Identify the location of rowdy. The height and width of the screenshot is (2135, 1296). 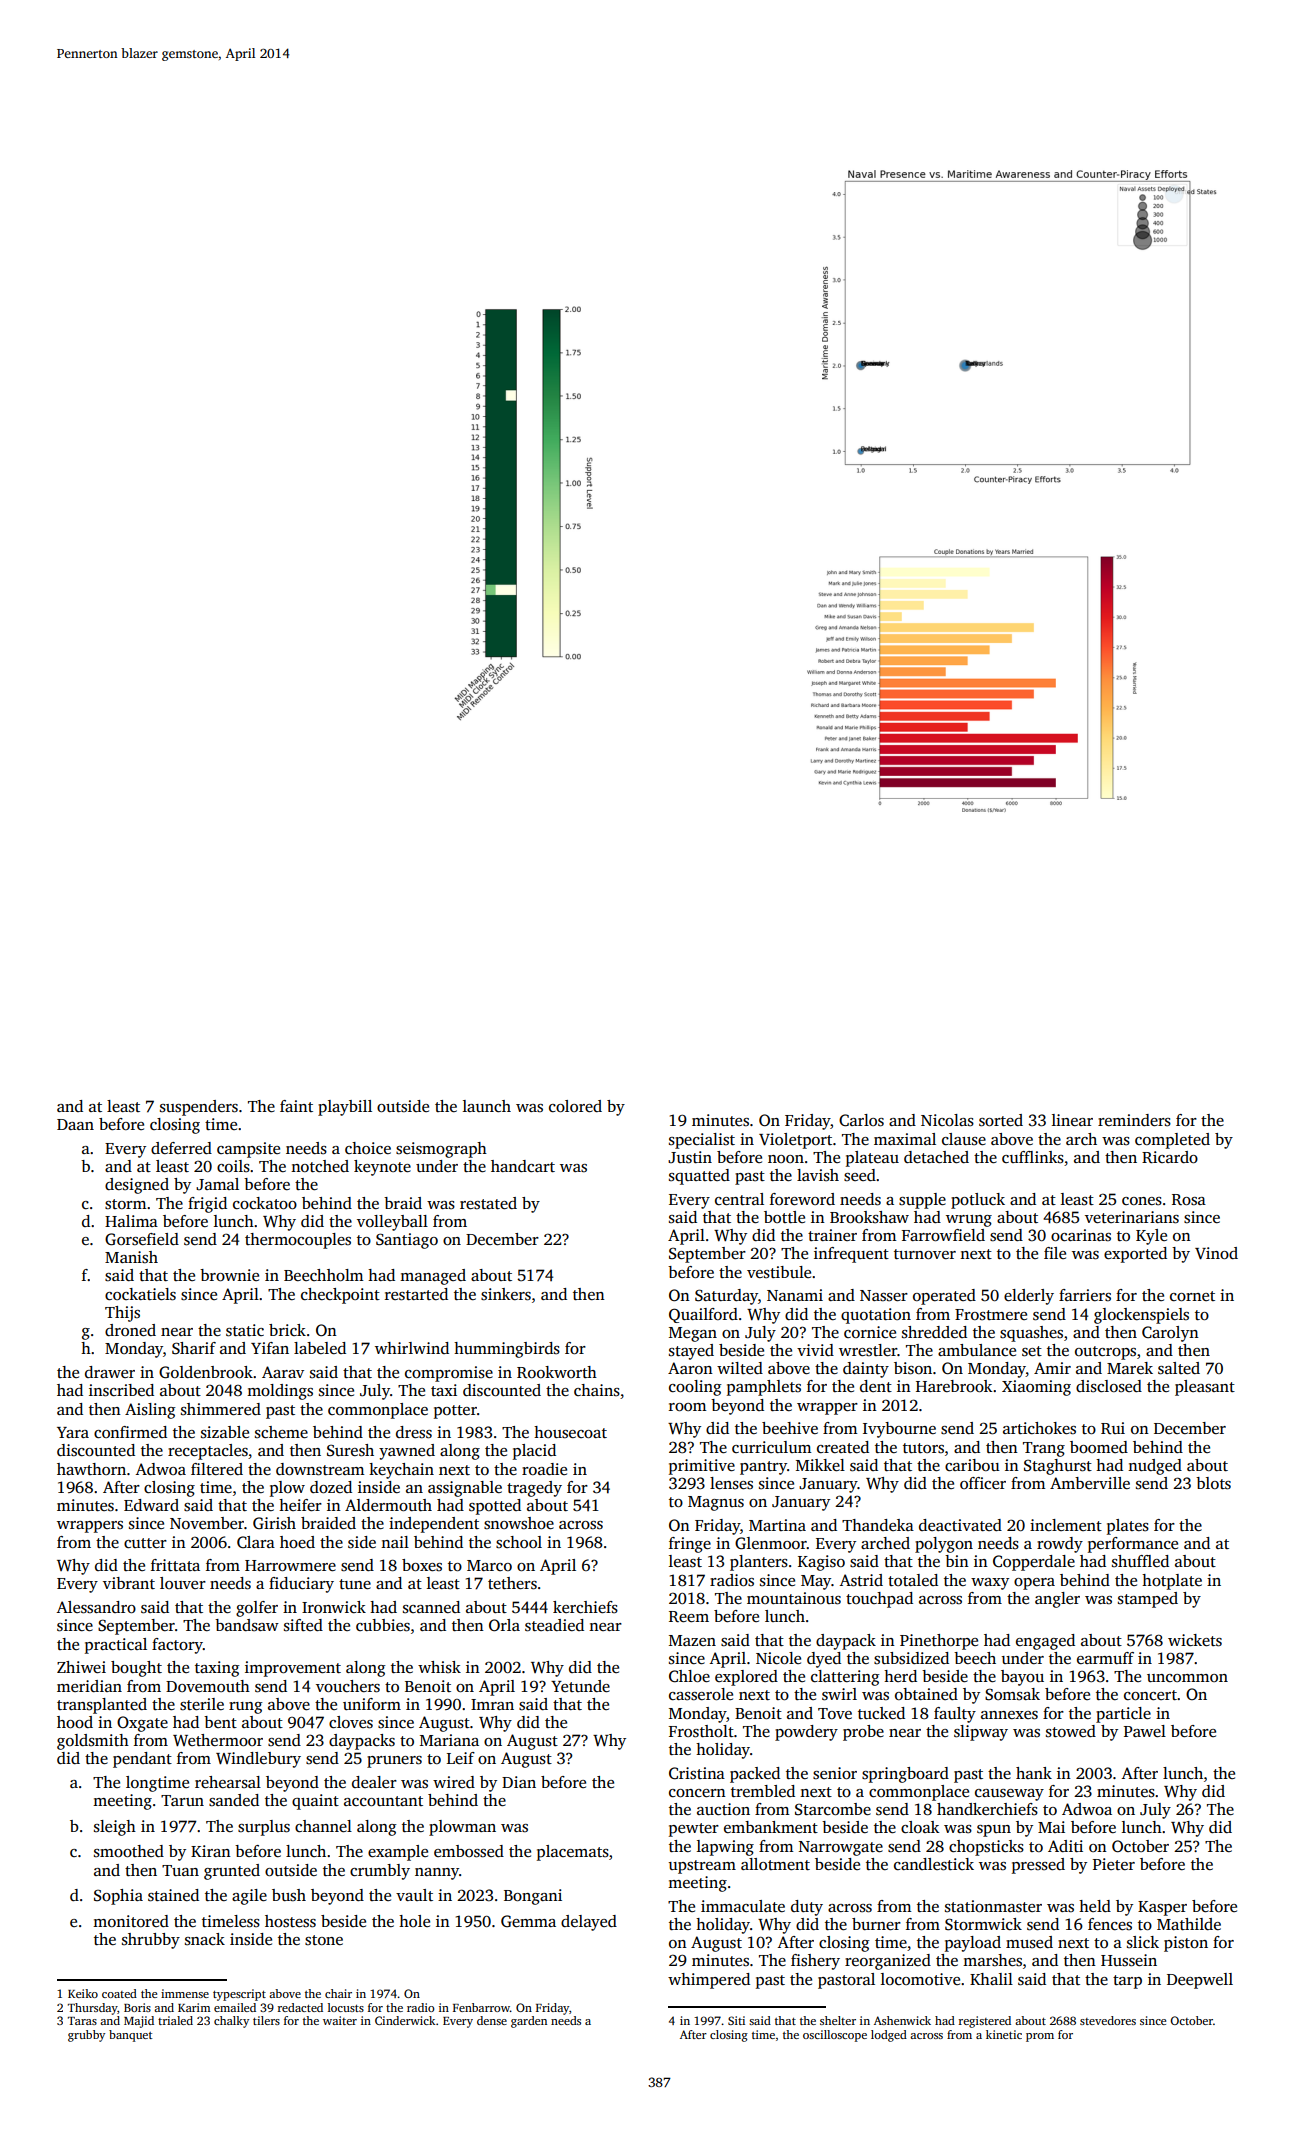
(1060, 1545).
